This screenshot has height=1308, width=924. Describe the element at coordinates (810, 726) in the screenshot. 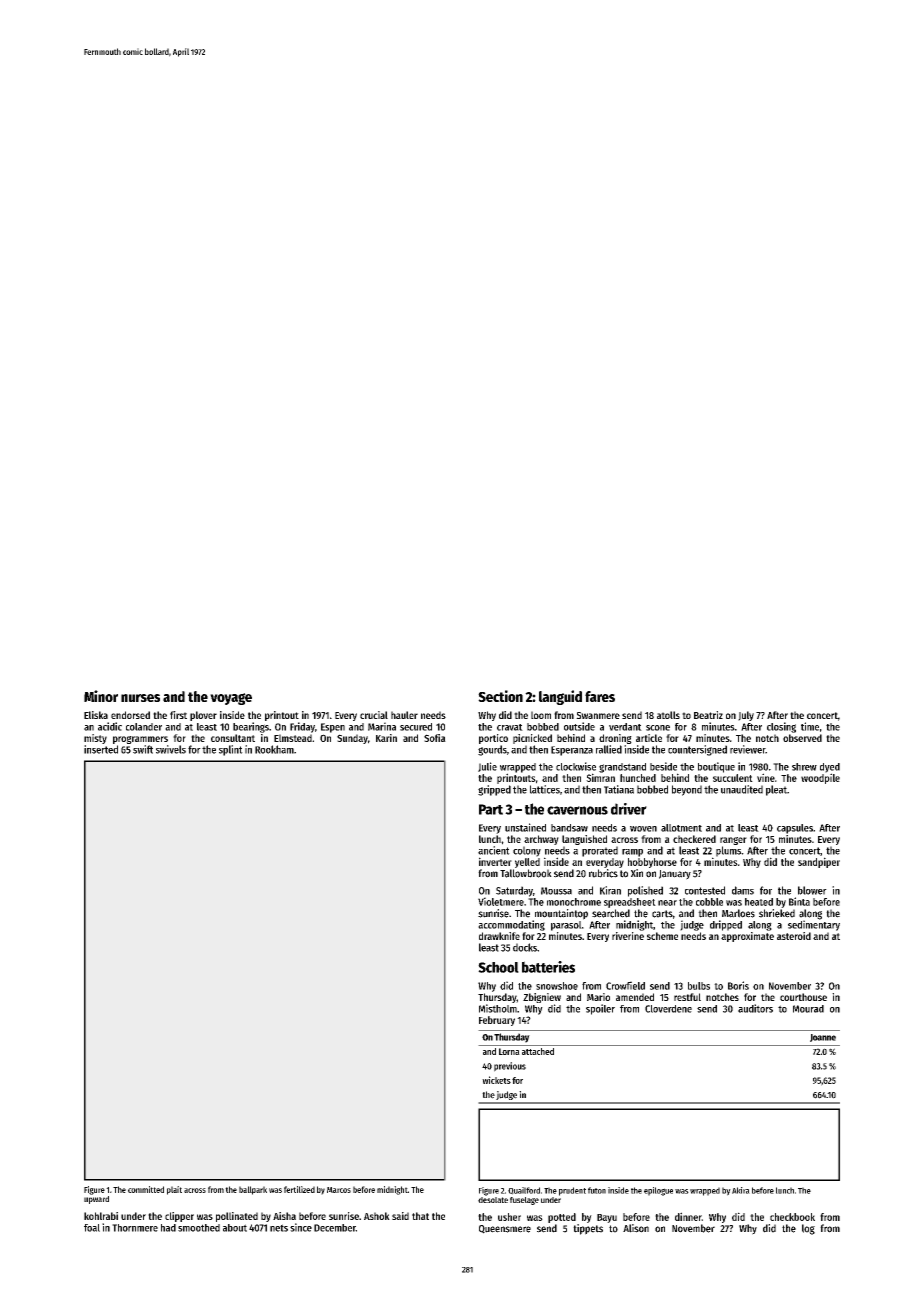

I see `time` at that location.
